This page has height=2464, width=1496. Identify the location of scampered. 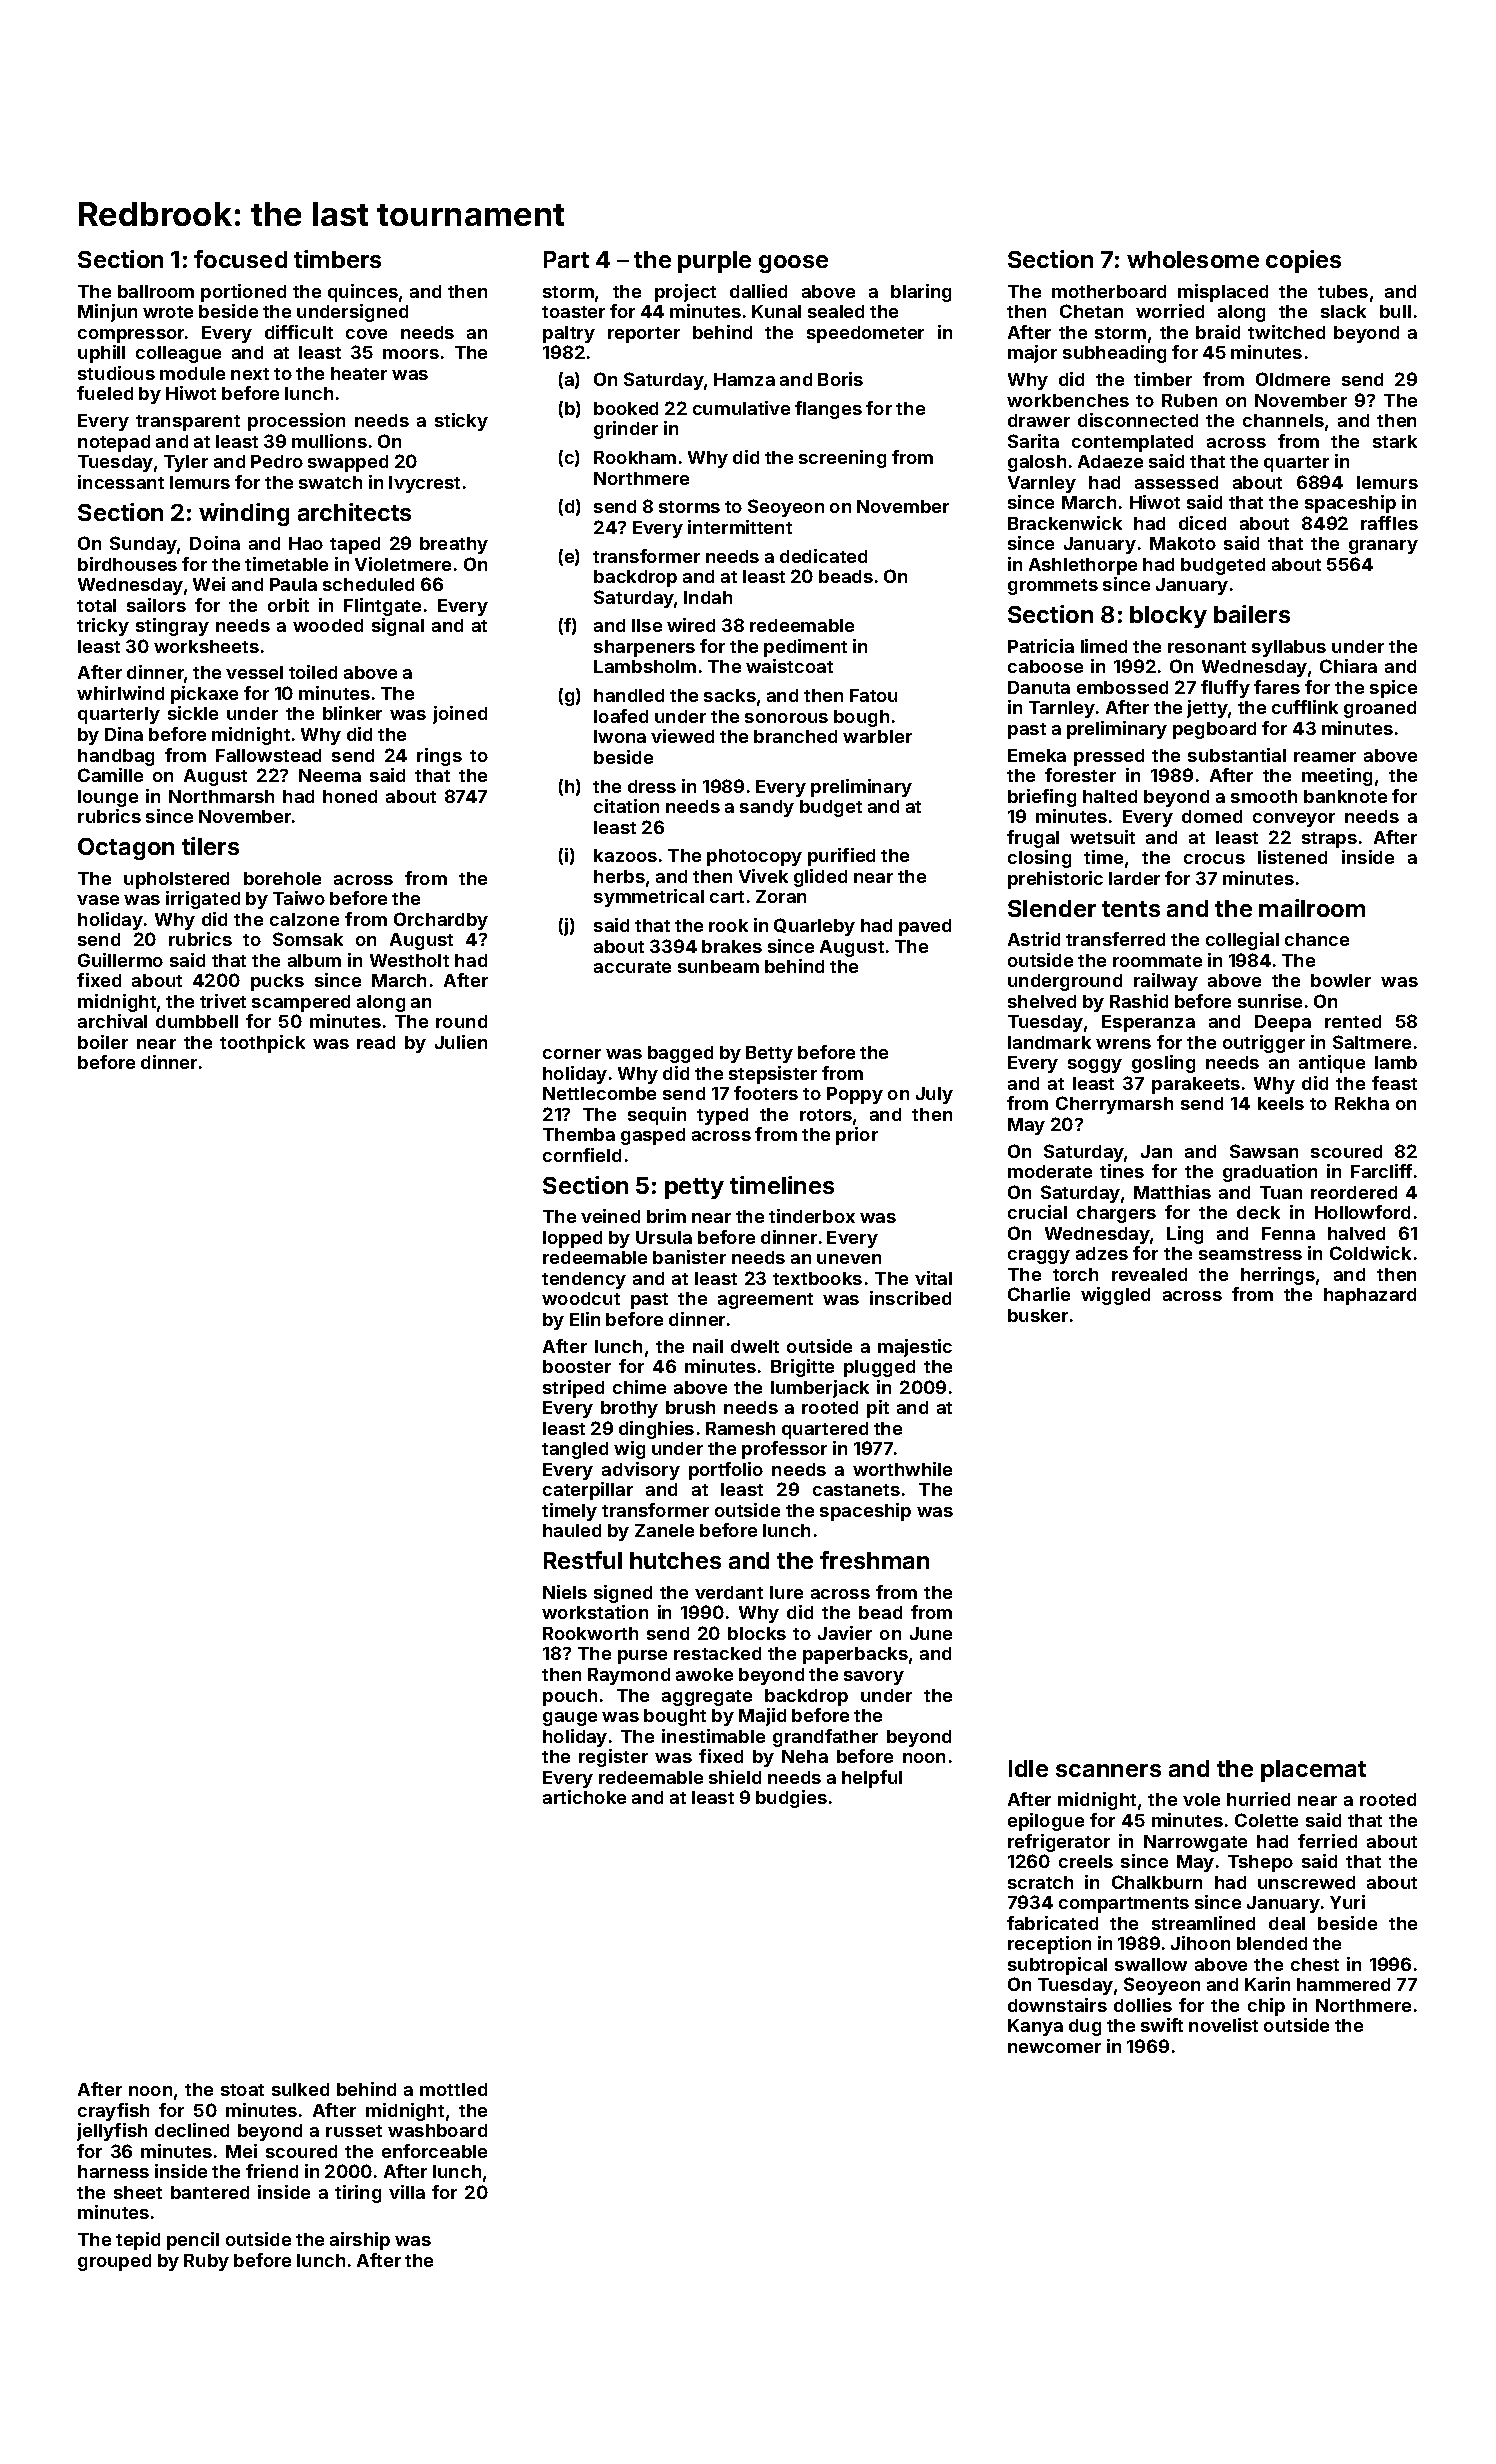
(301, 1003).
